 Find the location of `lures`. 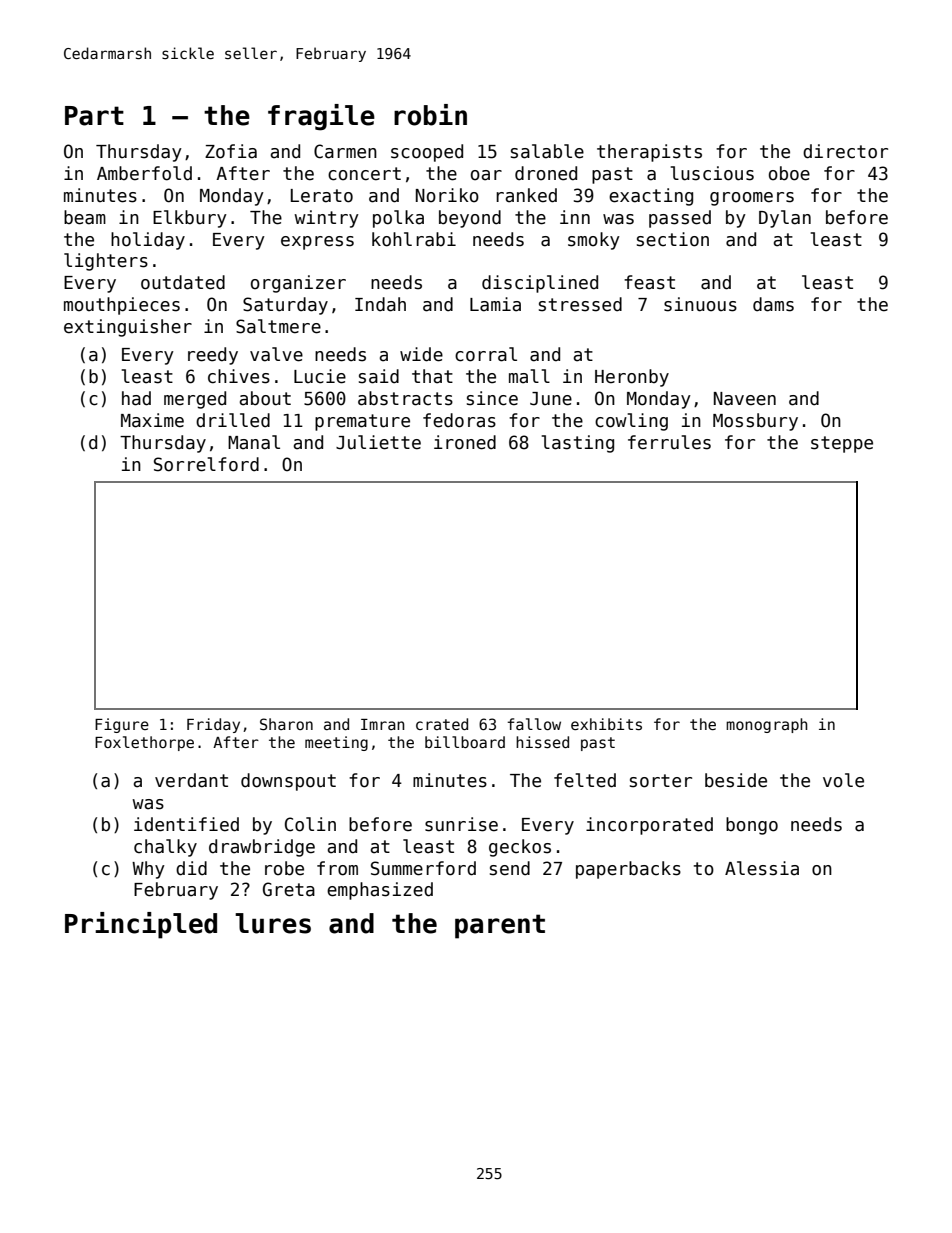

lures is located at coordinates (273, 923).
